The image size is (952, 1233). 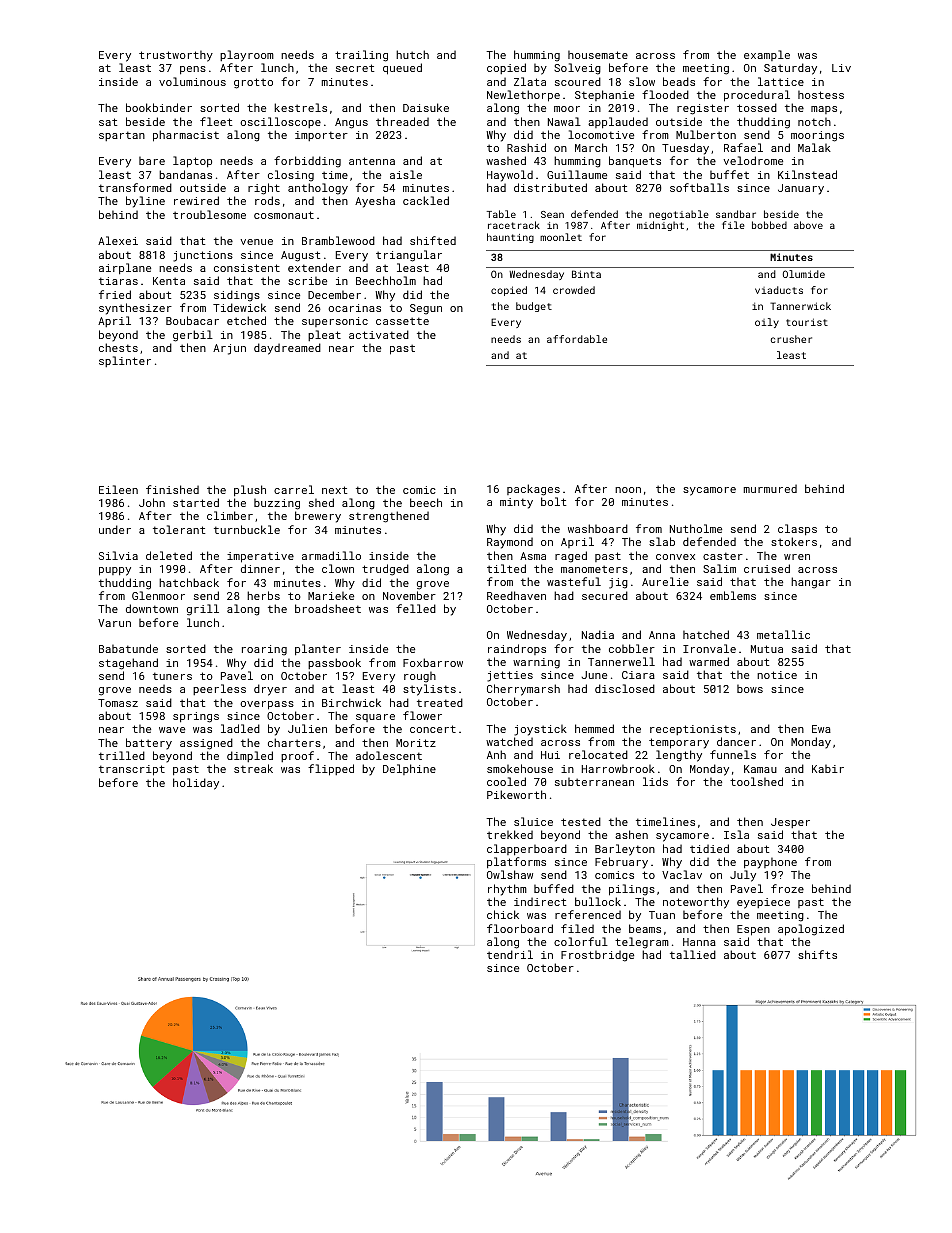 What do you see at coordinates (517, 649) in the screenshot?
I see `raindrops` at bounding box center [517, 649].
